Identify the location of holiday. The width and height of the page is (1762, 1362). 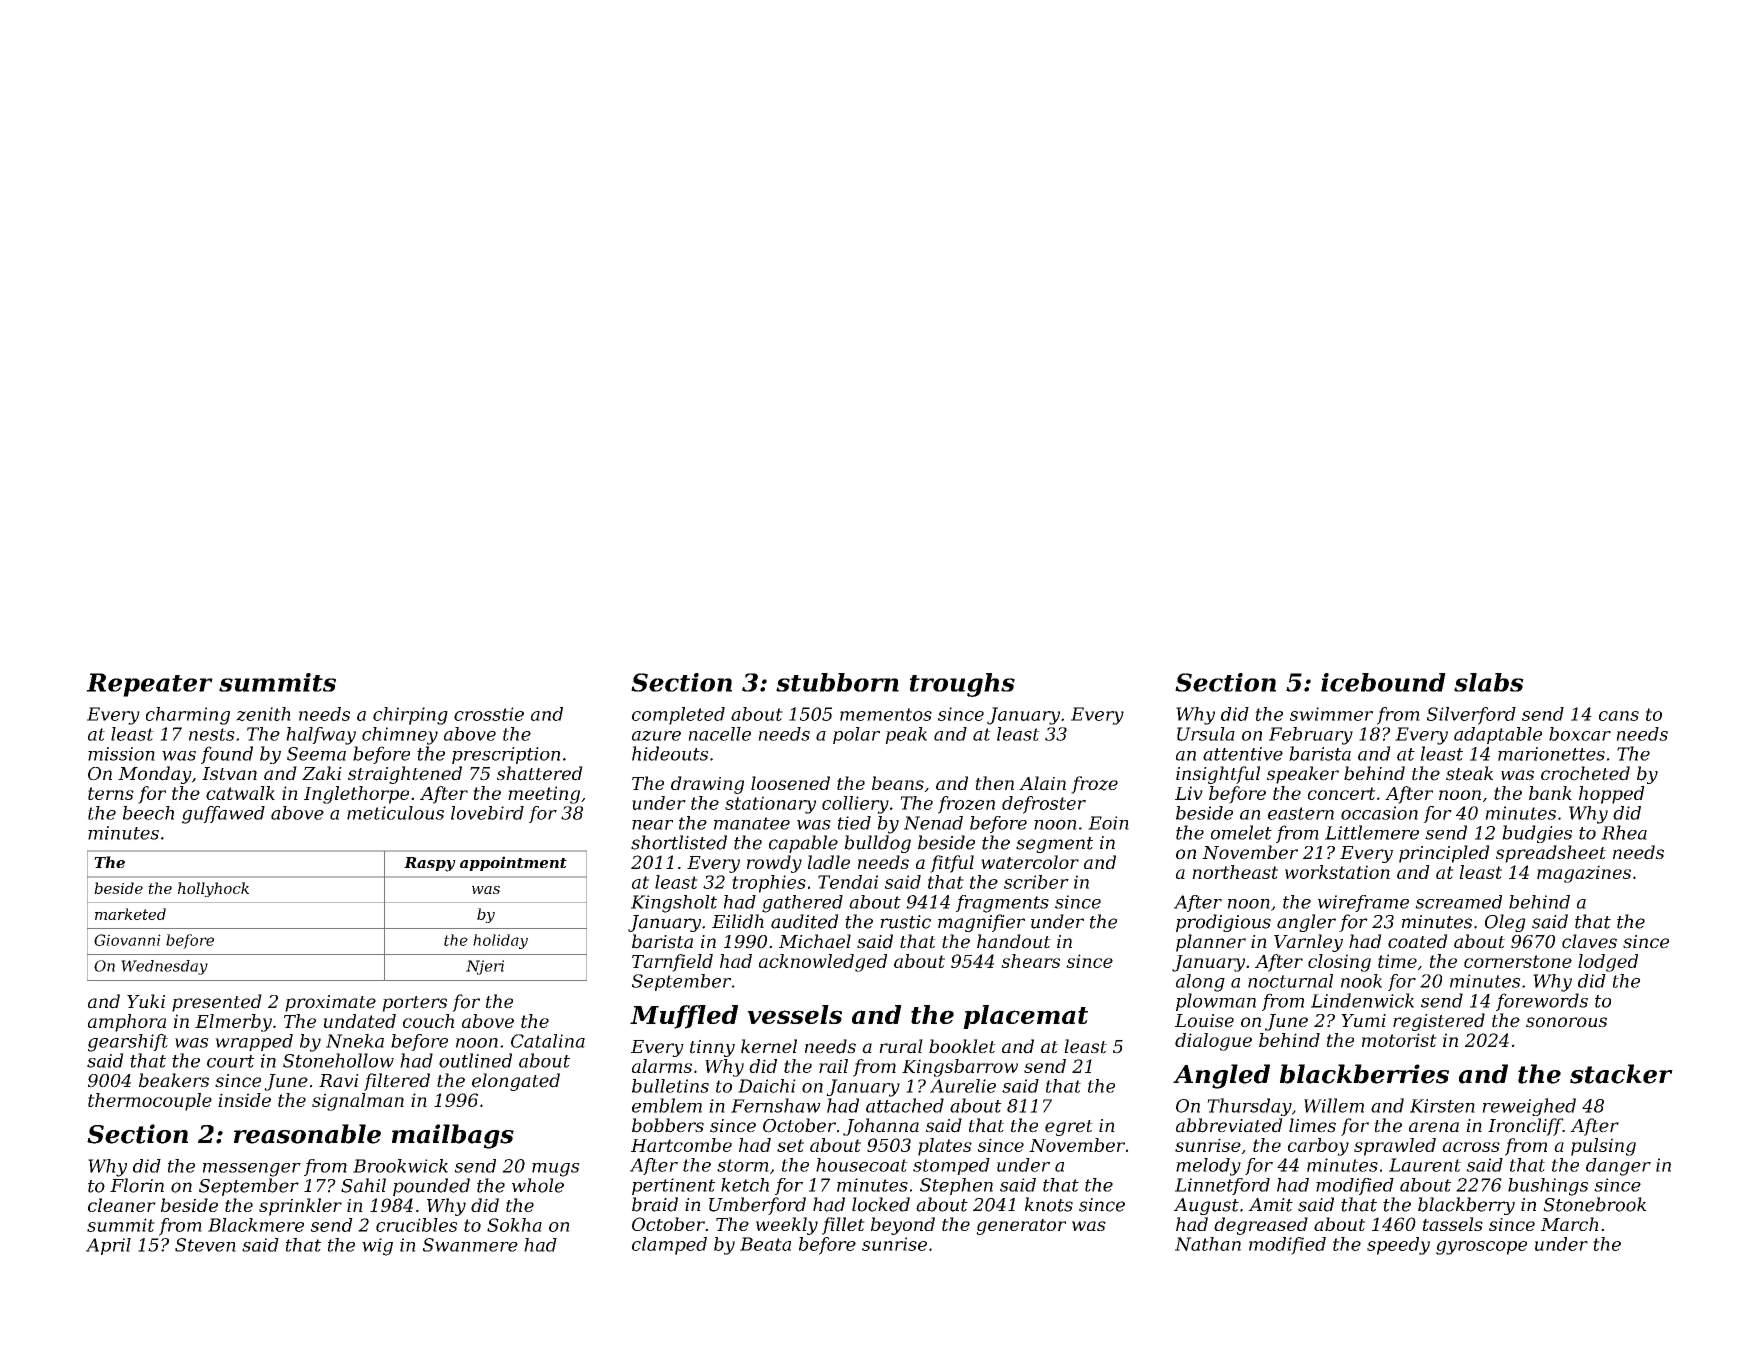
(500, 941).
